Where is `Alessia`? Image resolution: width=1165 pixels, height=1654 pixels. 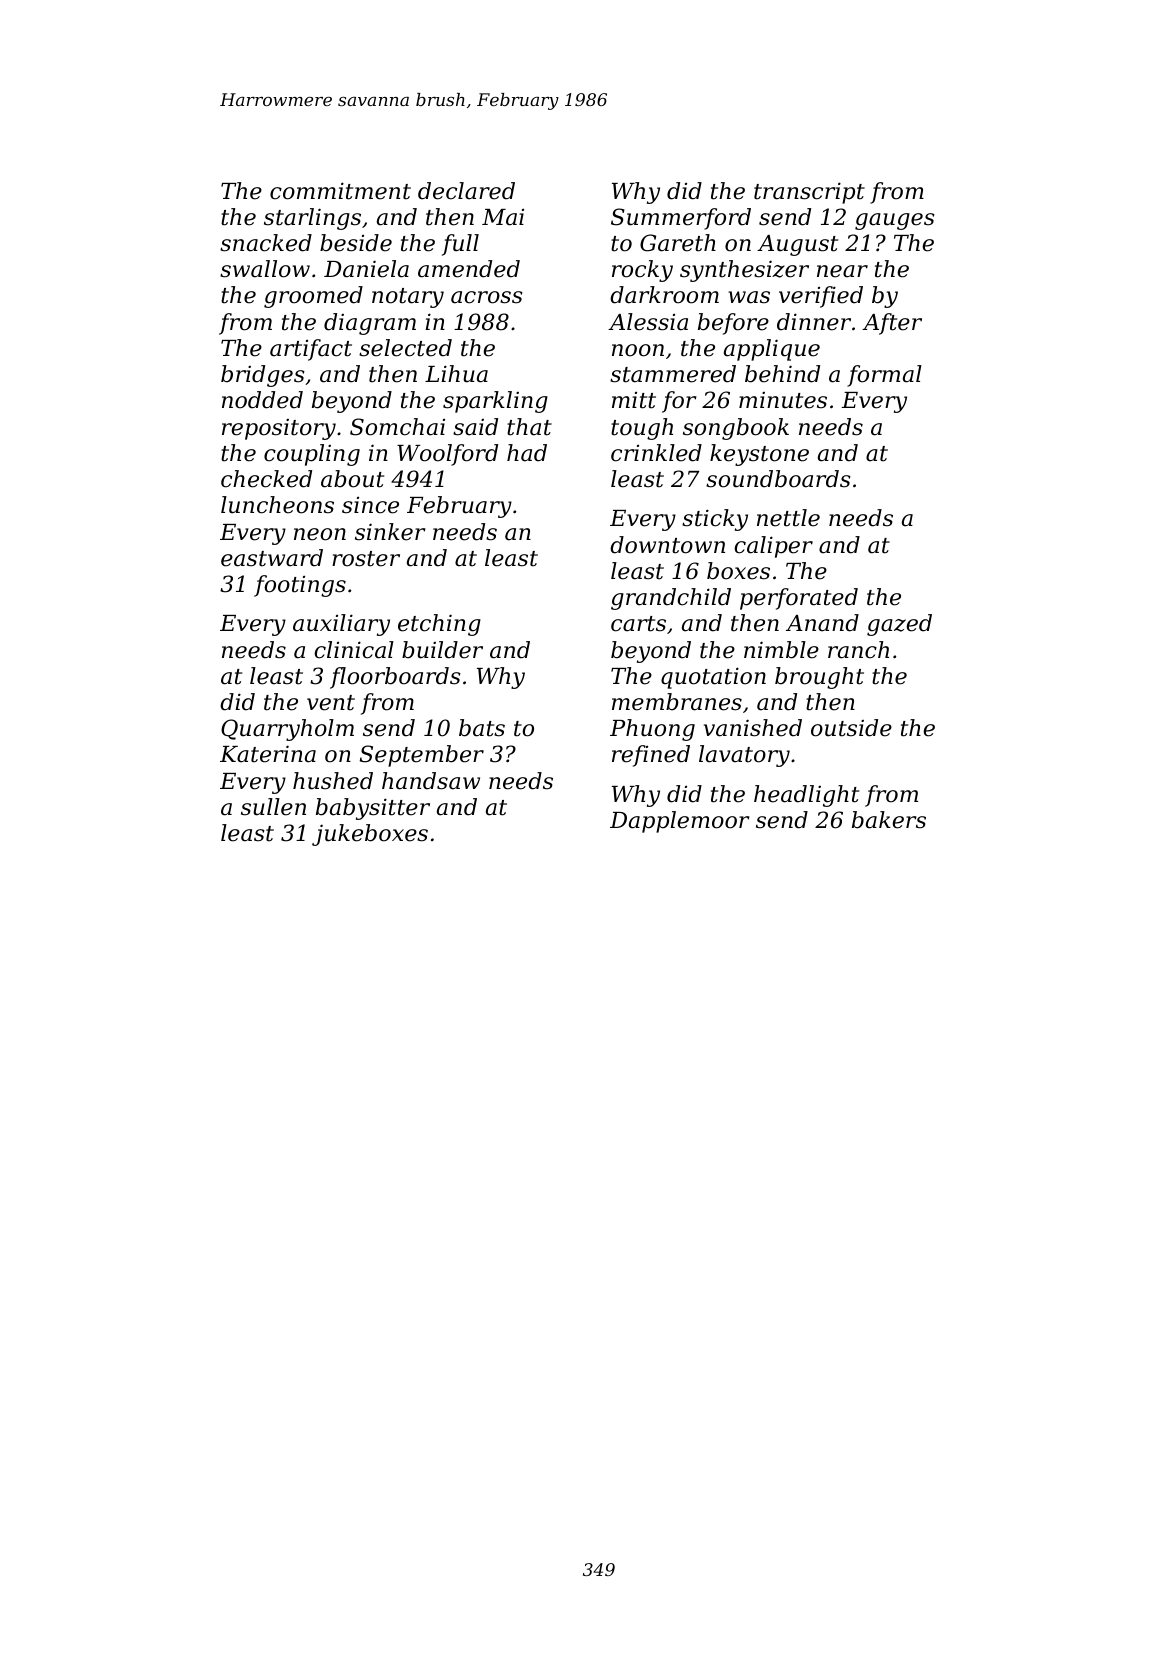 Alessia is located at coordinates (648, 322).
